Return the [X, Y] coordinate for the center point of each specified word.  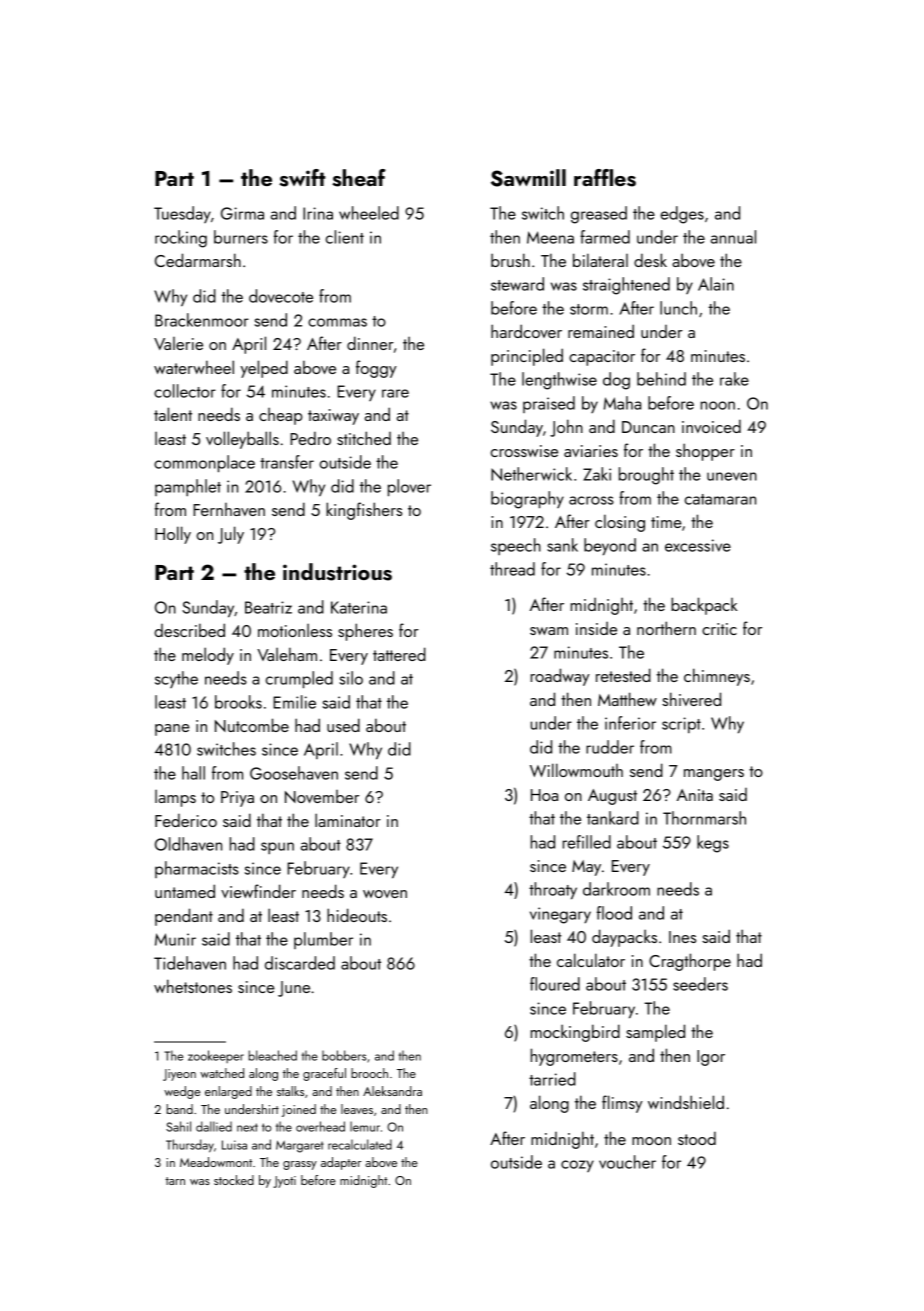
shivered [691, 699]
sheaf [359, 178]
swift [302, 178]
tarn [175, 1181]
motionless [295, 630]
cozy [577, 1166]
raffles [605, 178]
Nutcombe [252, 725]
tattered [399, 654]
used [343, 725]
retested [623, 675]
